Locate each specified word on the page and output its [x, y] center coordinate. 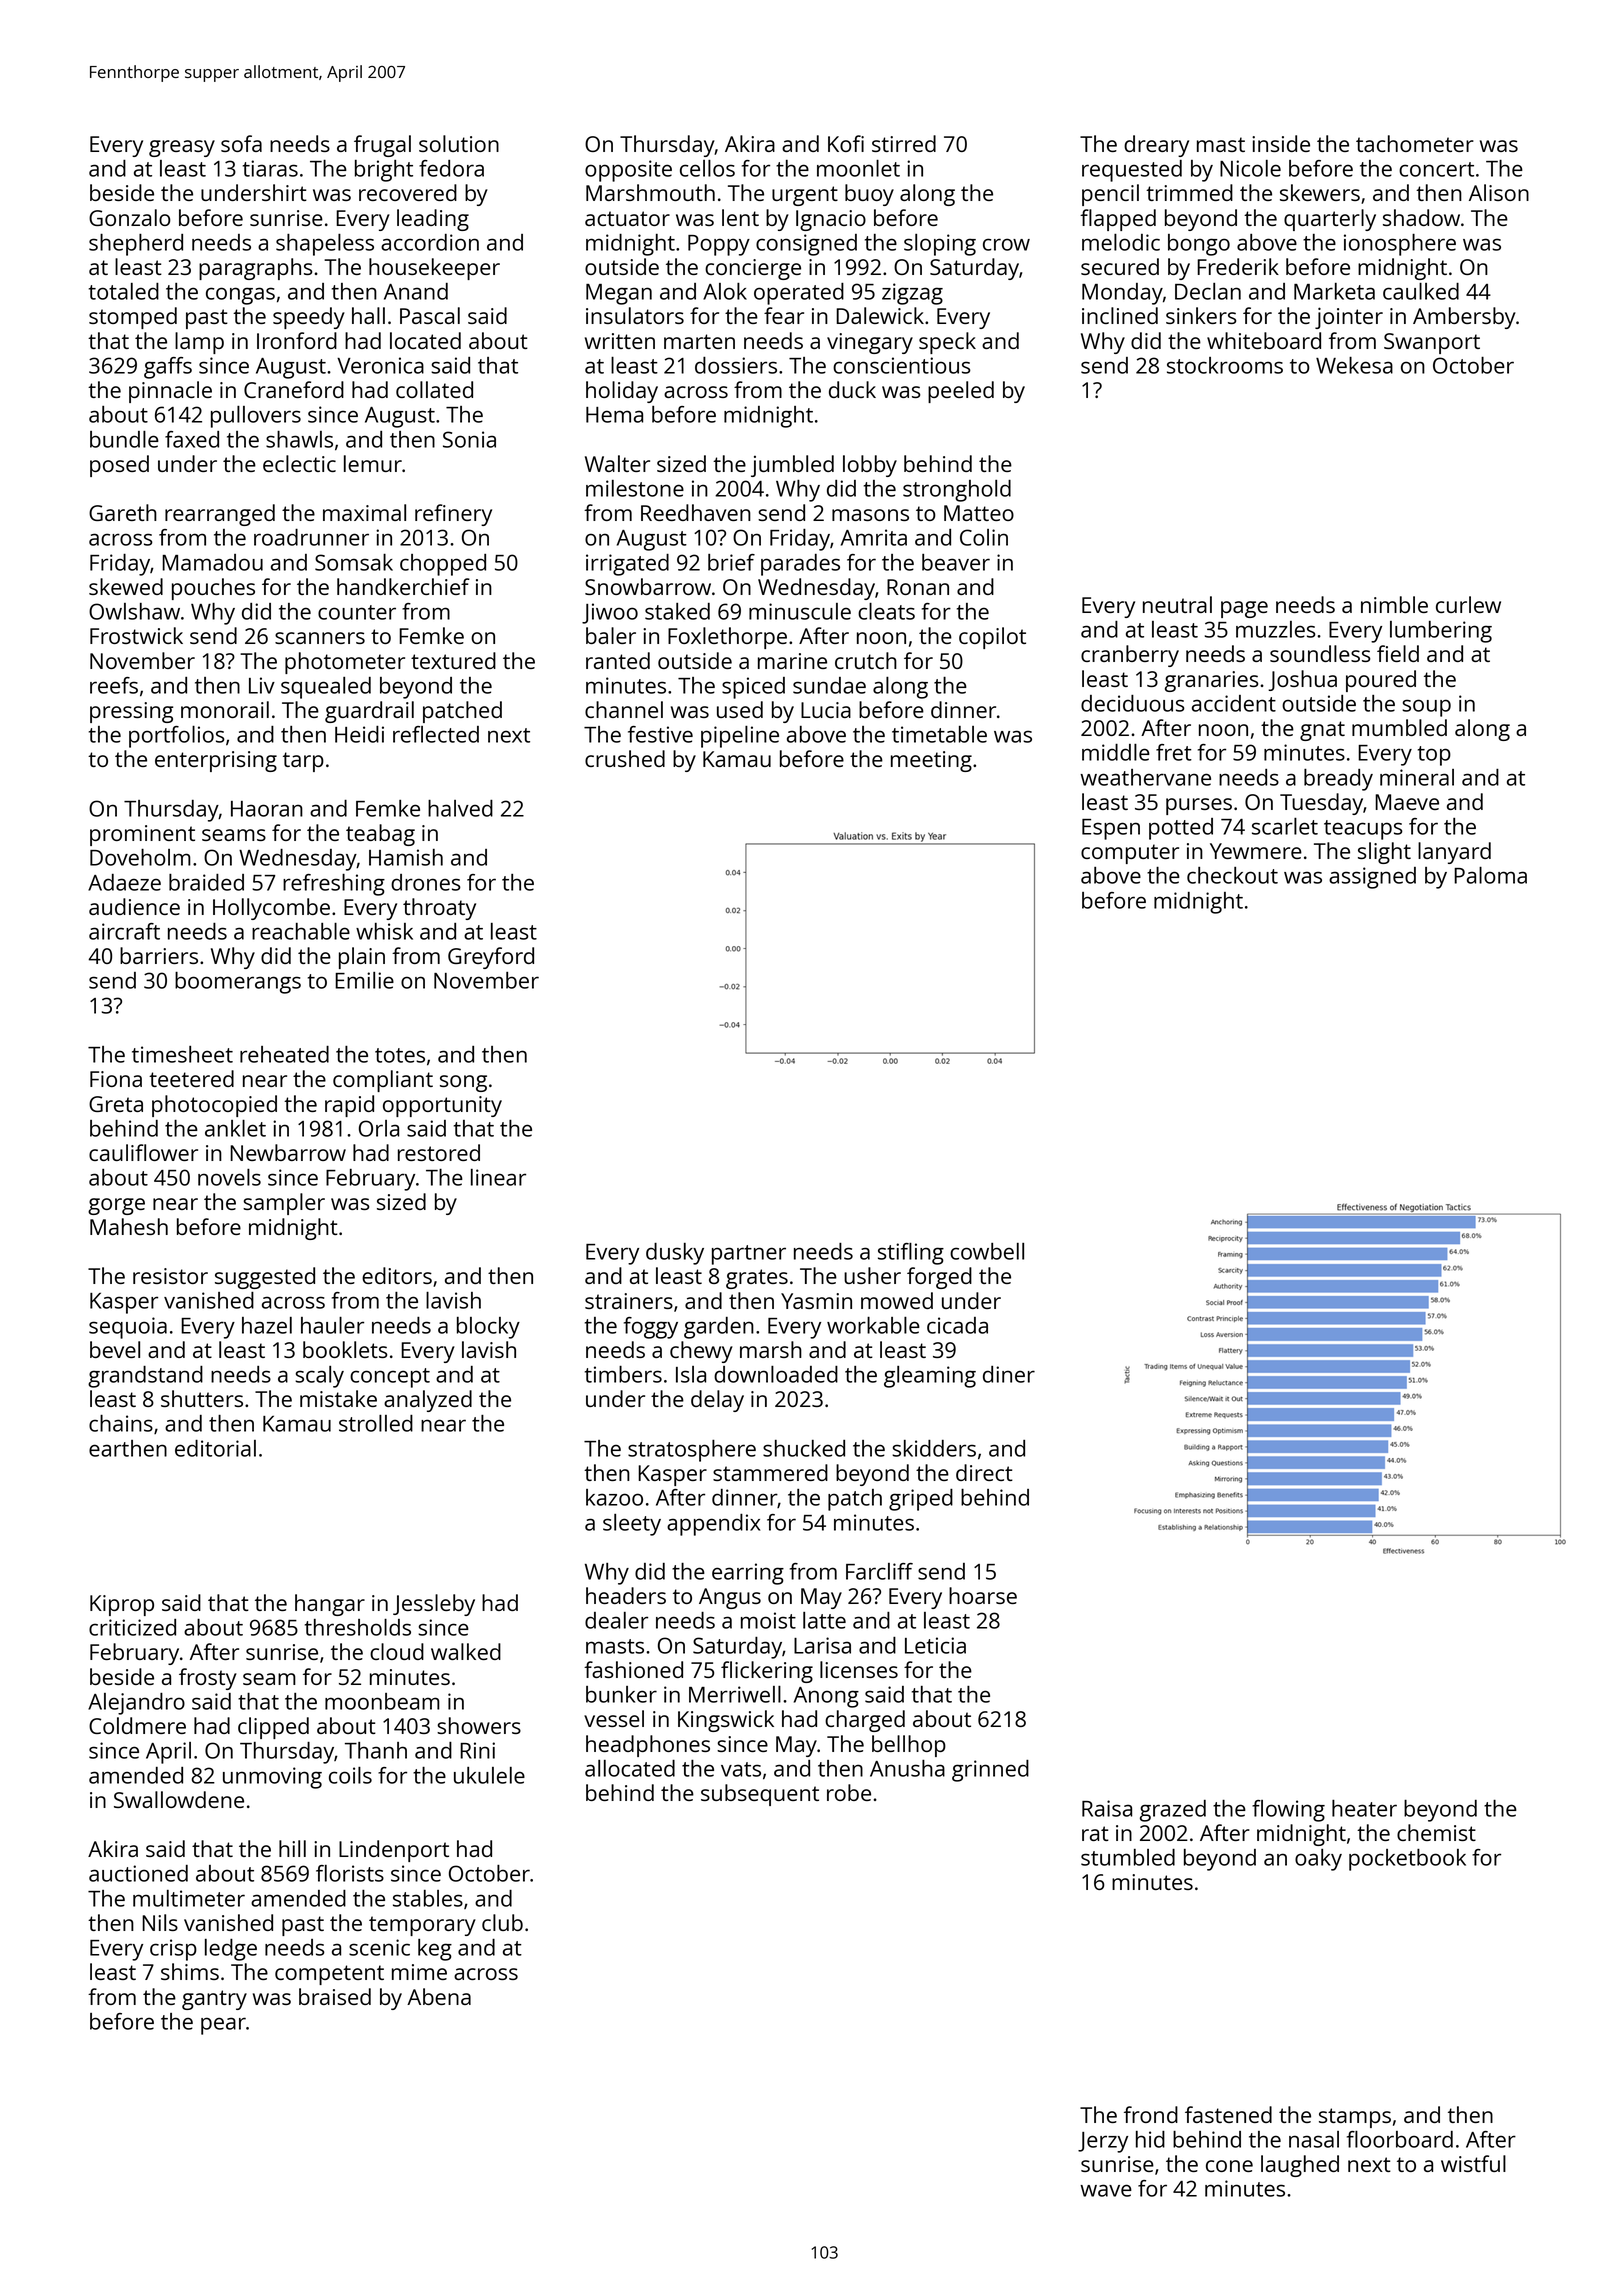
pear [223, 2026]
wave [1106, 2190]
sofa [241, 143]
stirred [904, 143]
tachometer [1415, 143]
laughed [1300, 2166]
